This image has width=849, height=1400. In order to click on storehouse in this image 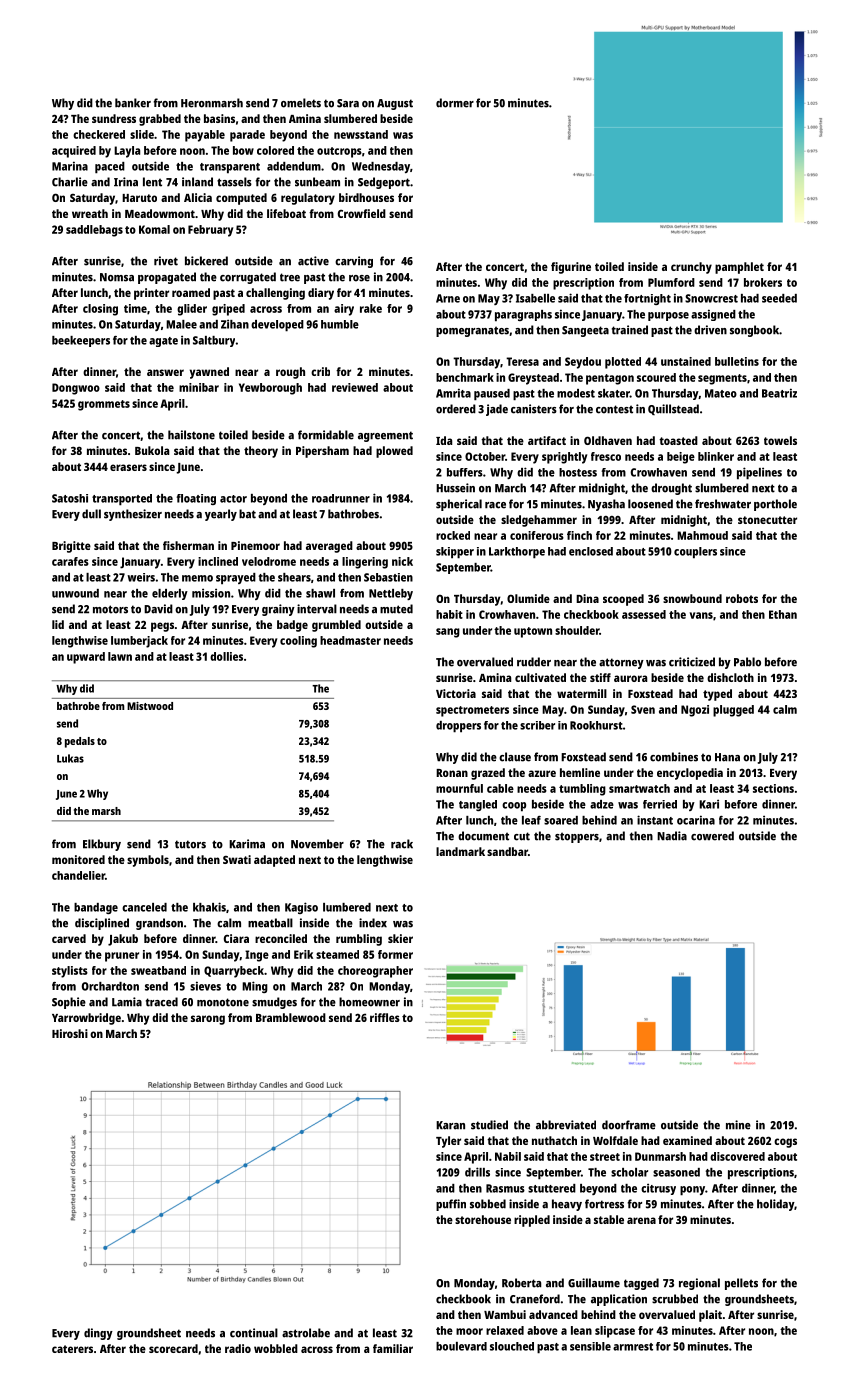, I will do `click(483, 1219)`.
